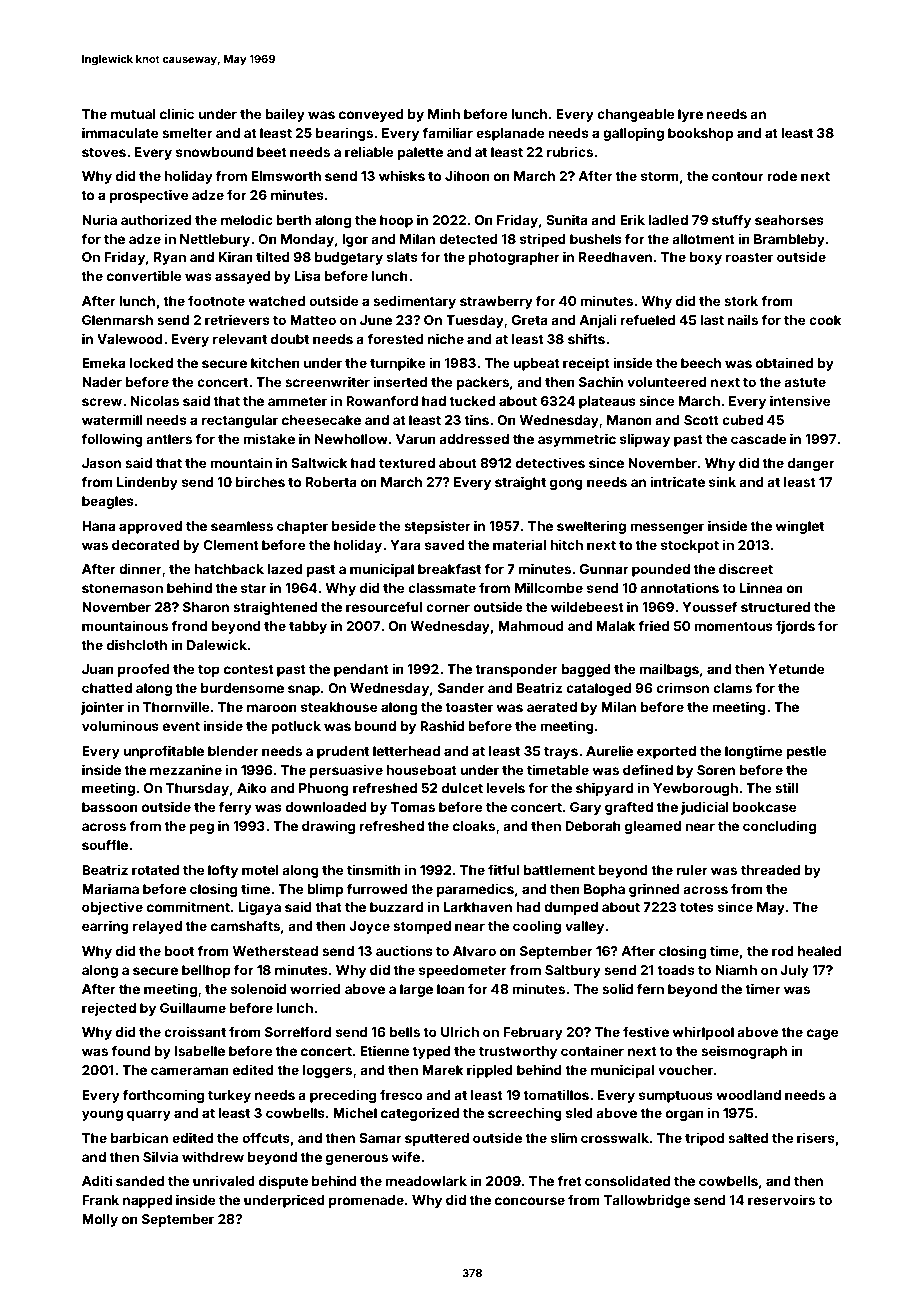 This document has height=1308, width=924. I want to click on bailey, so click(285, 115).
